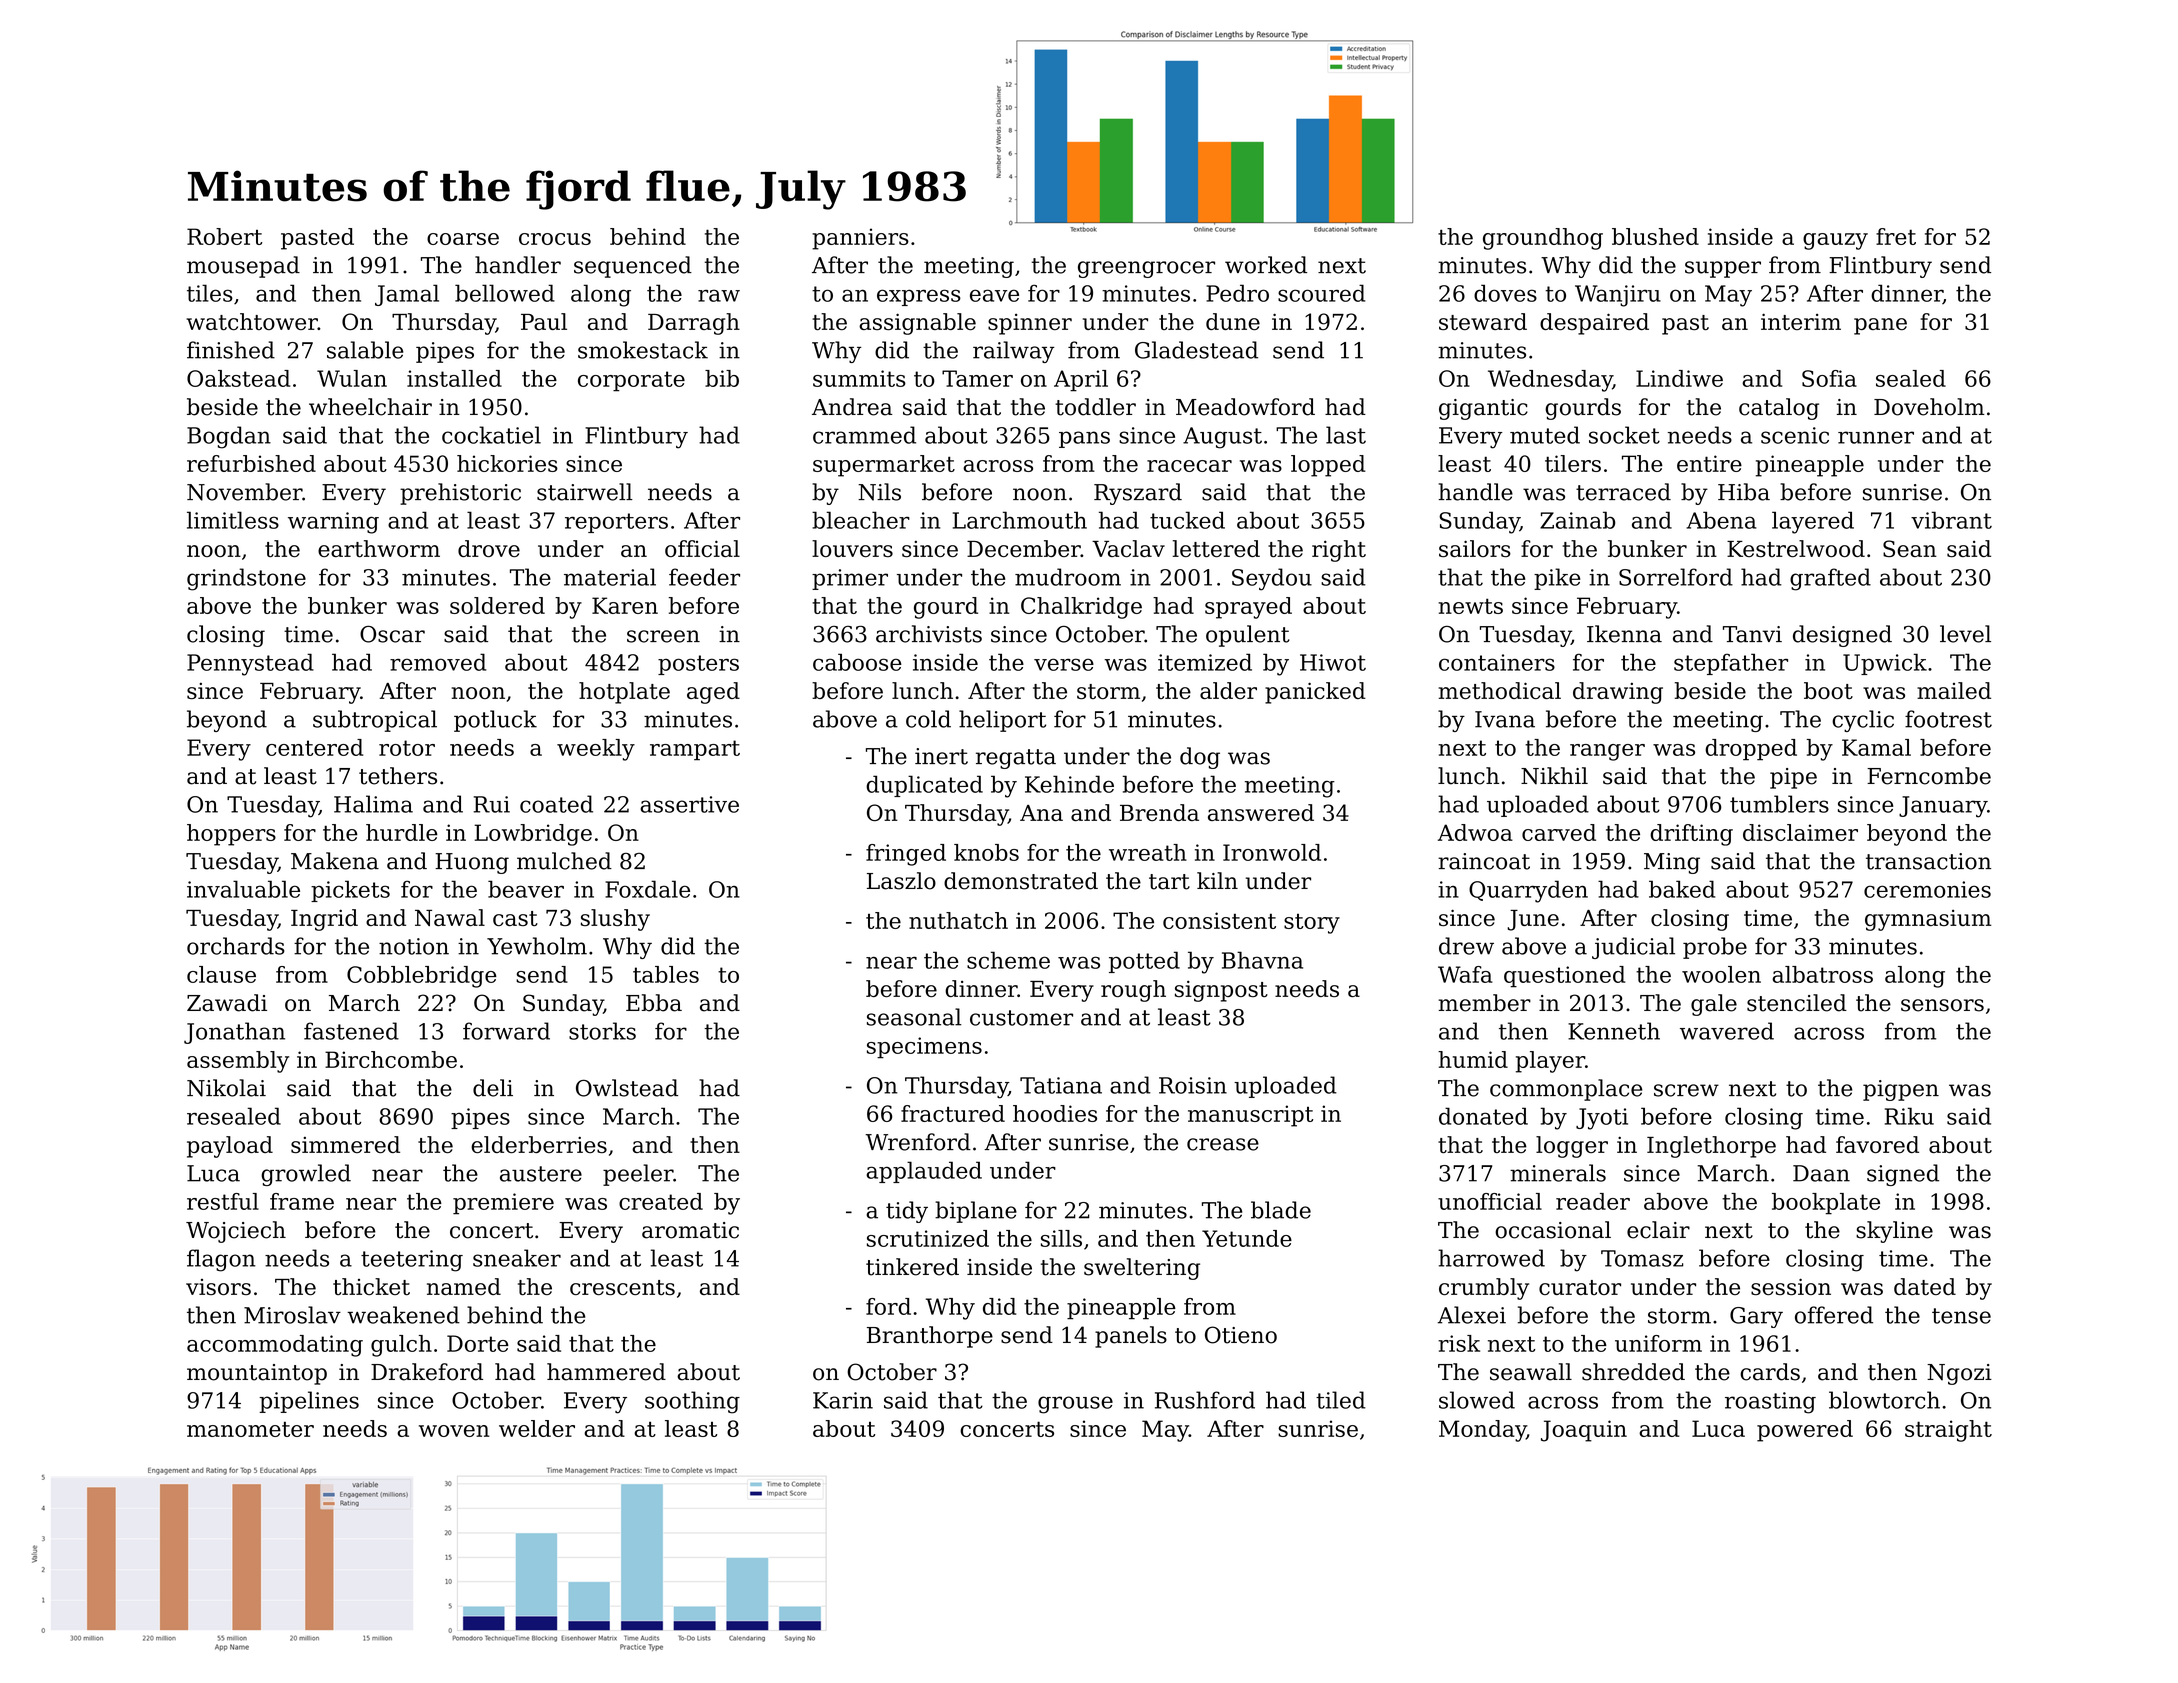  What do you see at coordinates (1894, 1232) in the image?
I see `skyline` at bounding box center [1894, 1232].
